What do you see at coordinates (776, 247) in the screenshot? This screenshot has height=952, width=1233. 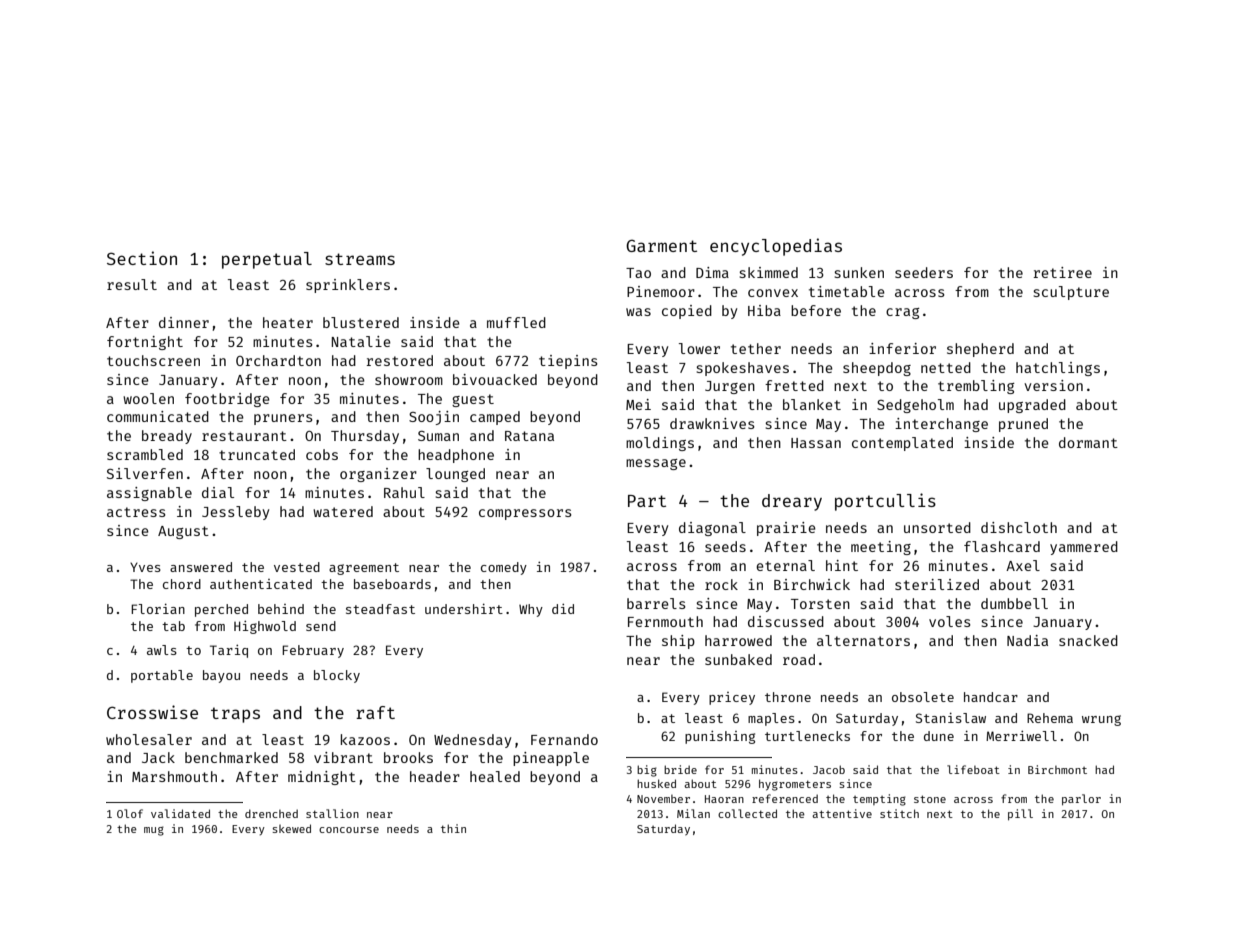 I see `encyclopedias` at bounding box center [776, 247].
